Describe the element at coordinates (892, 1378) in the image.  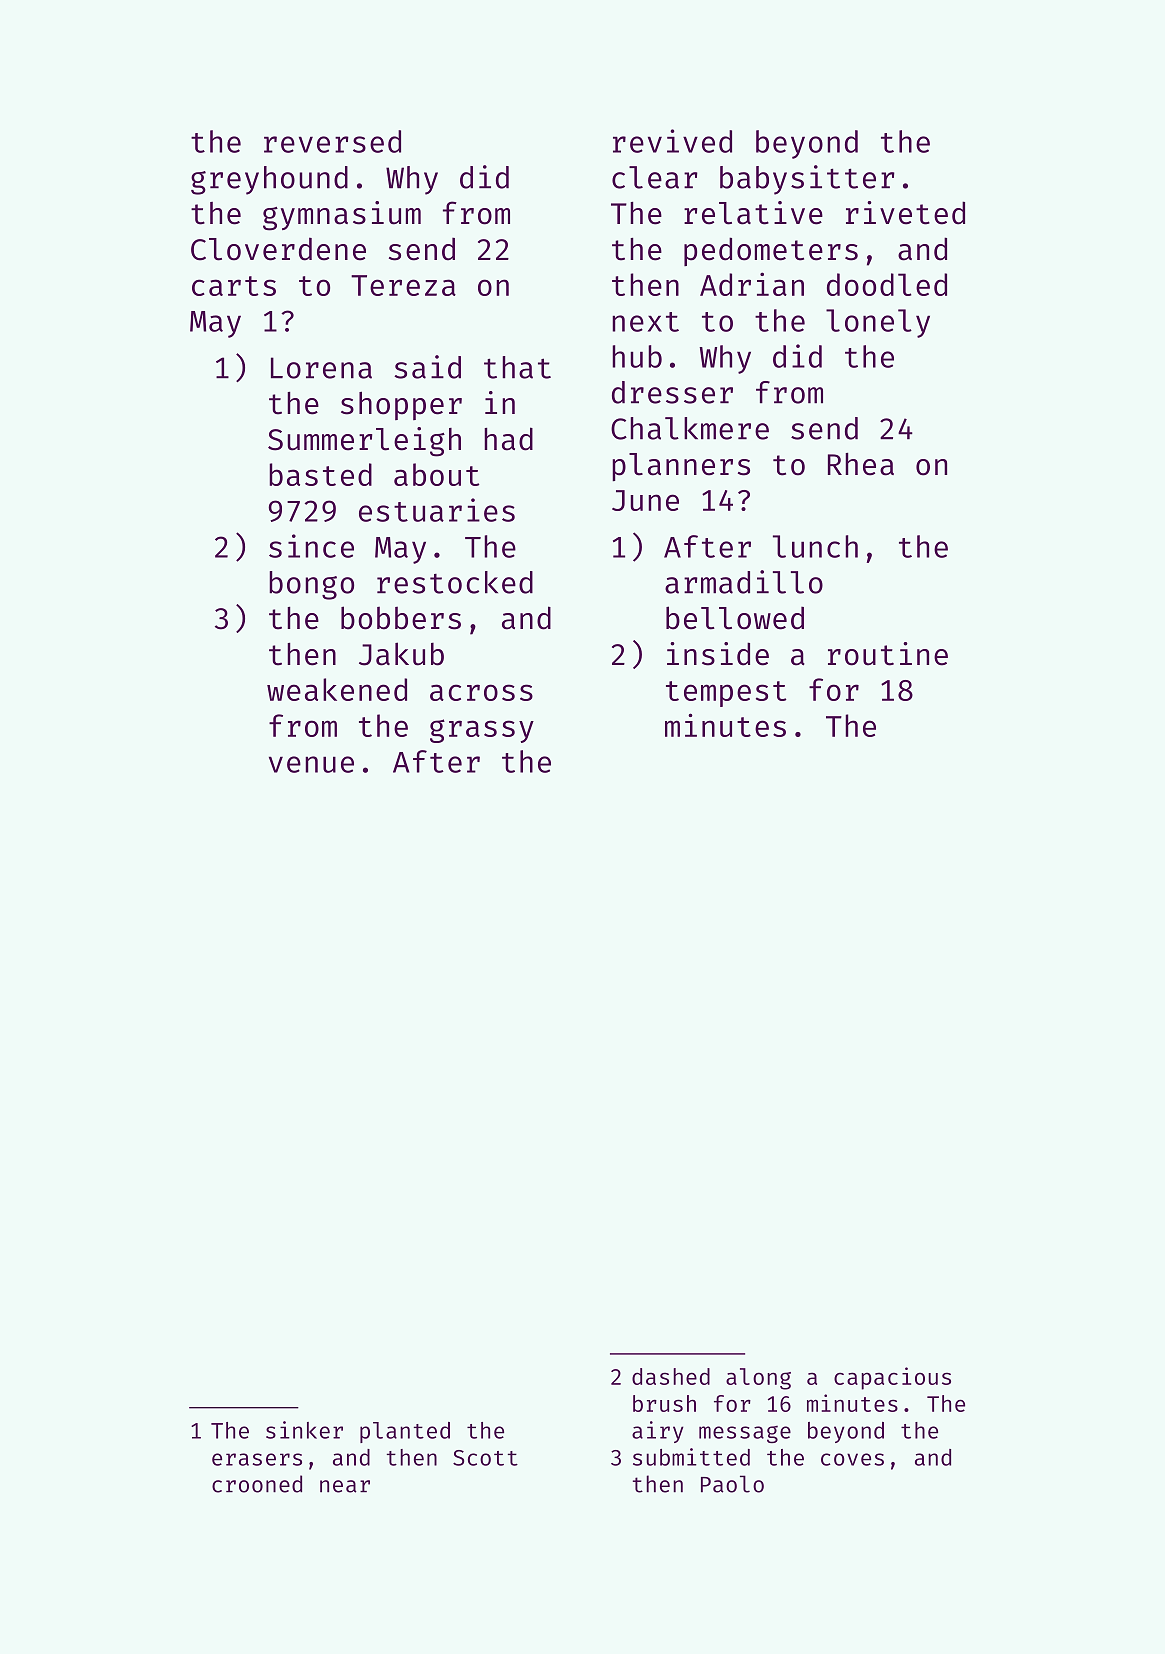
I see `capacious` at that location.
